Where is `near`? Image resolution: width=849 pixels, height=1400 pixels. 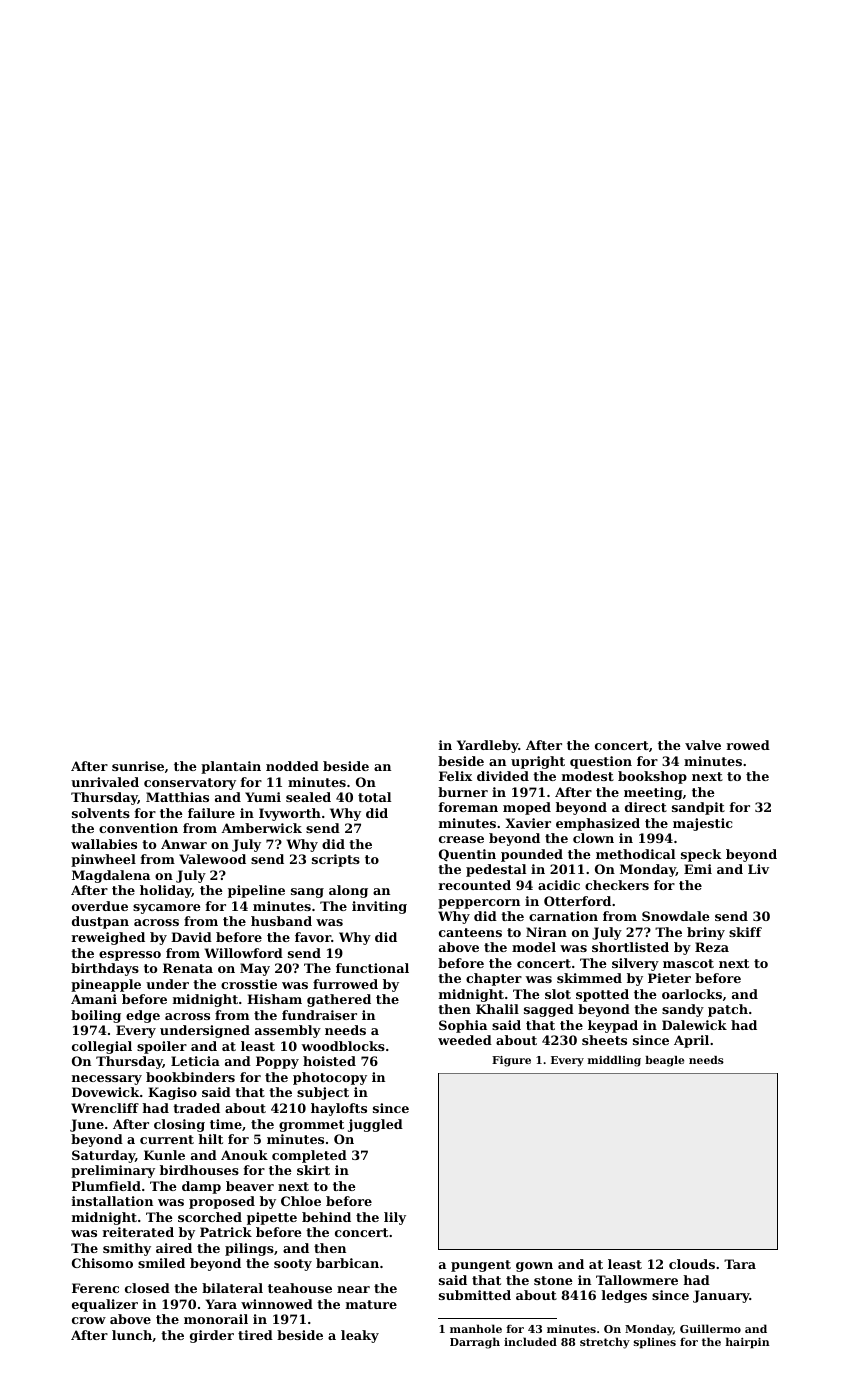 near is located at coordinates (353, 1289).
